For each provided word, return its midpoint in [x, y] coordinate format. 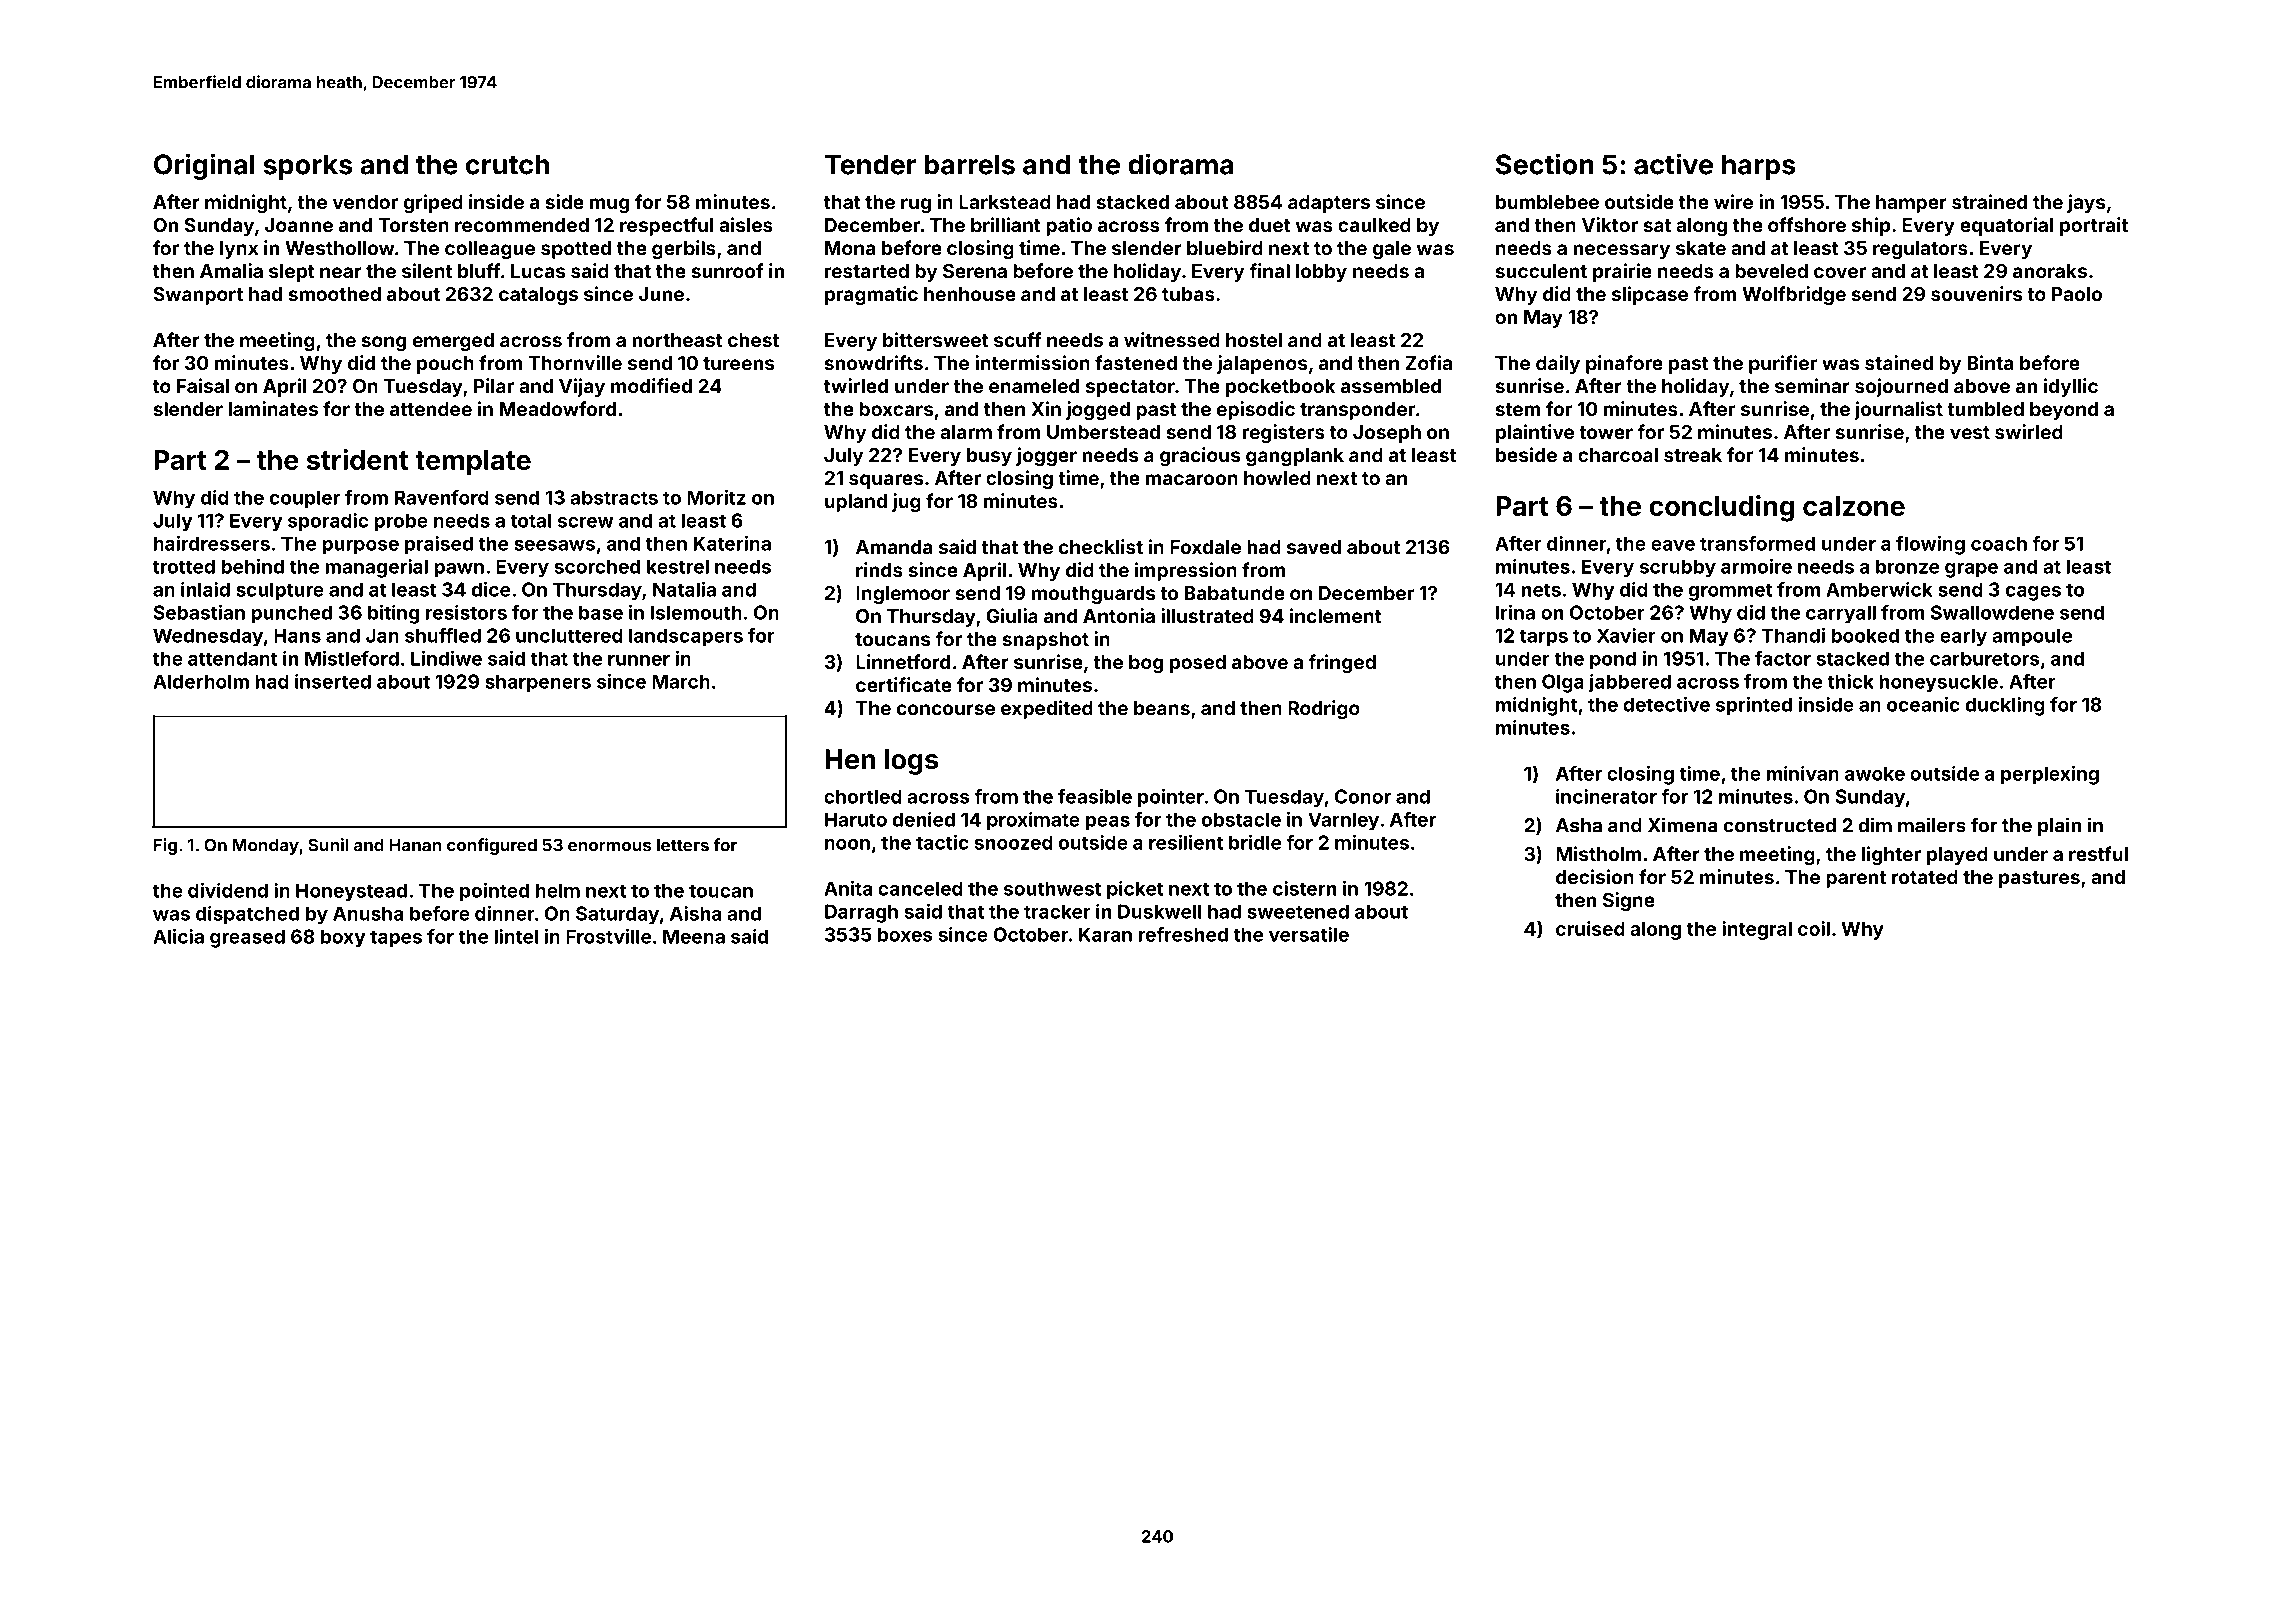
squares [886, 481]
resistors [466, 612]
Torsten [413, 225]
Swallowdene [1992, 612]
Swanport [198, 296]
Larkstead [1005, 202]
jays [2086, 203]
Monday [265, 847]
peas [1108, 823]
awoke [1875, 773]
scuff [1017, 339]
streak [1693, 455]
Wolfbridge [1794, 295]
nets [1541, 590]
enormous [609, 847]
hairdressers [212, 543]
